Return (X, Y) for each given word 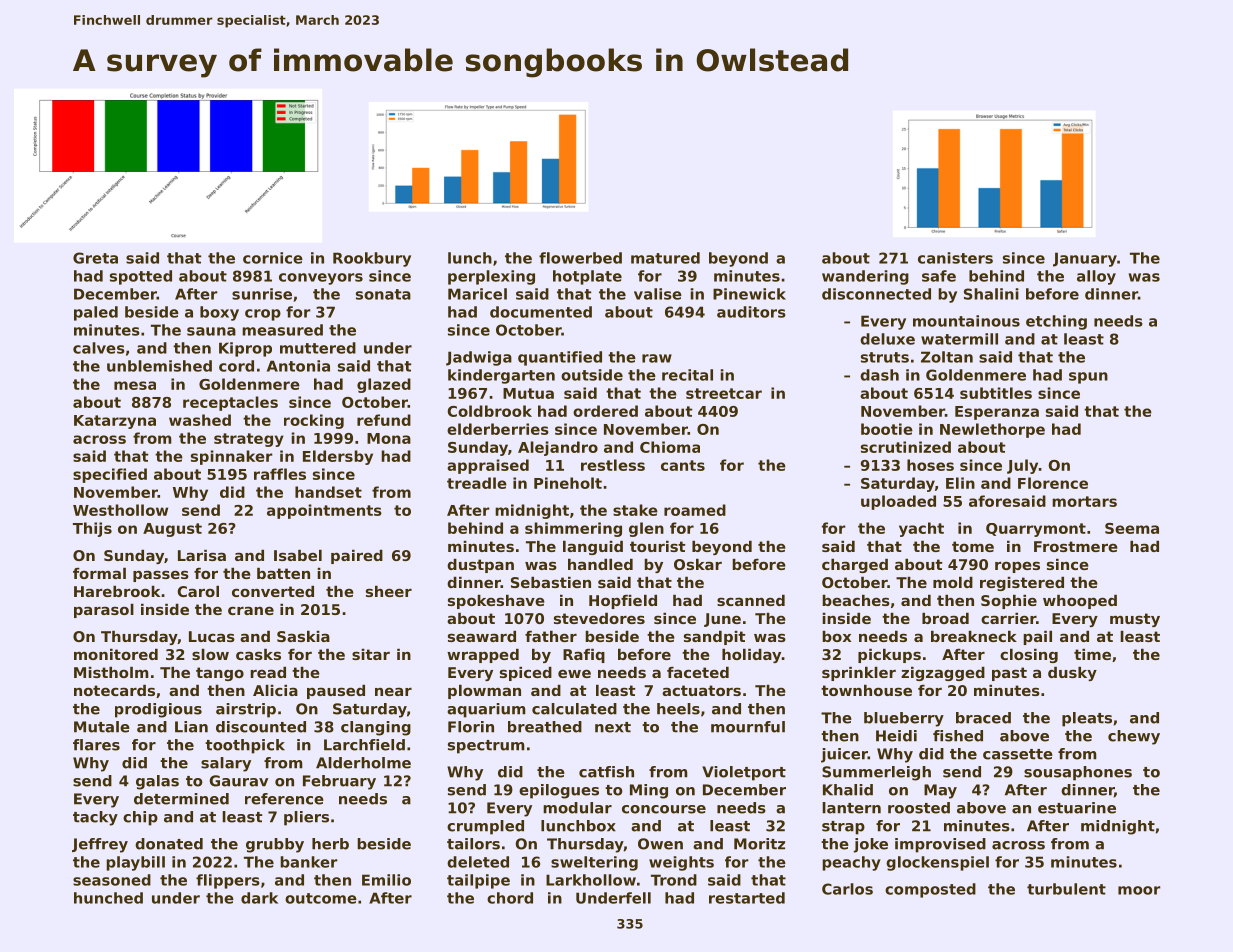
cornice (273, 258)
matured (665, 258)
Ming (649, 791)
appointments (324, 511)
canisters (955, 258)
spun (1088, 378)
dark (259, 898)
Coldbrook (490, 411)
